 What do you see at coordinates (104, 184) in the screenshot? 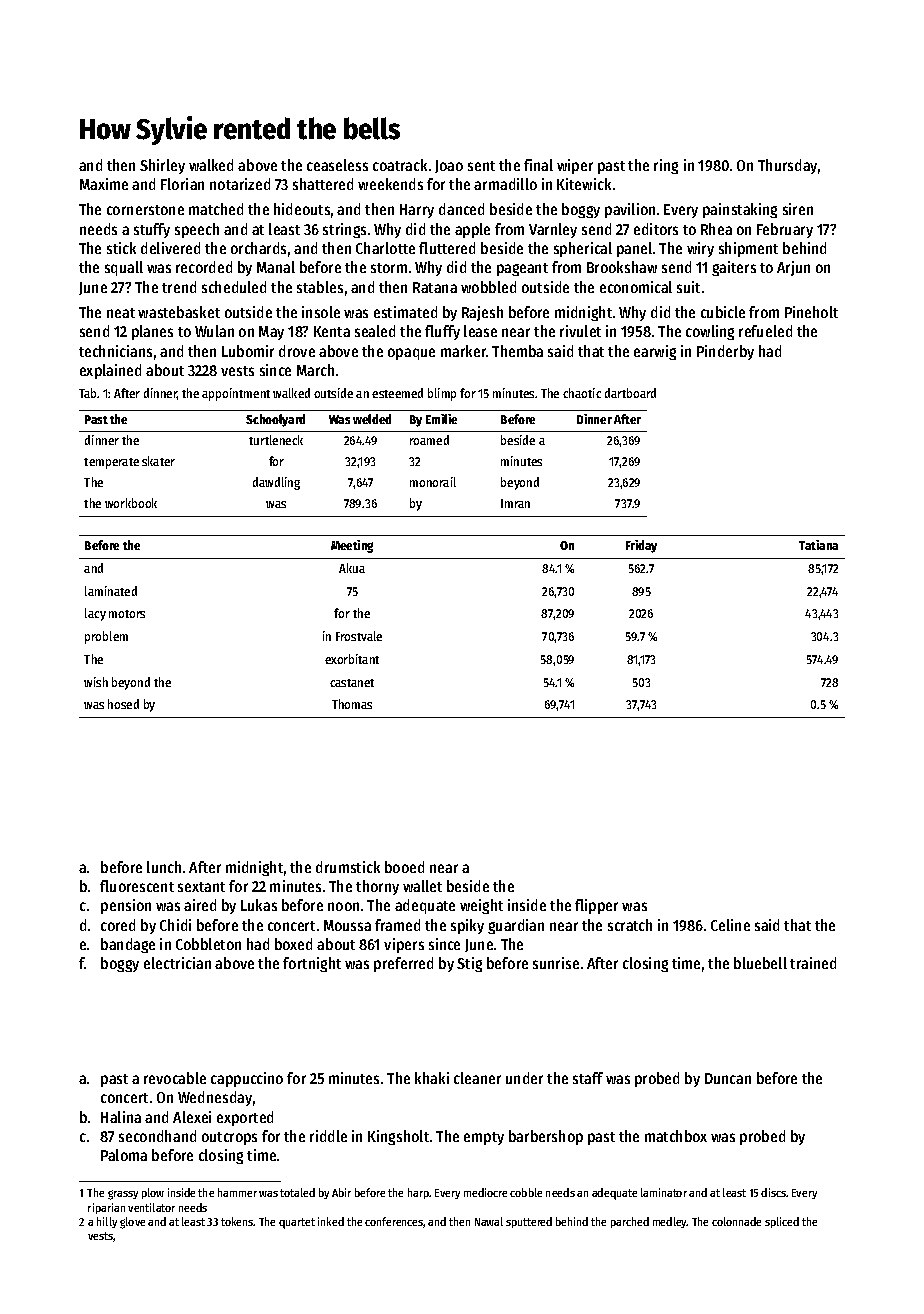
I see `Maxime` at bounding box center [104, 184].
